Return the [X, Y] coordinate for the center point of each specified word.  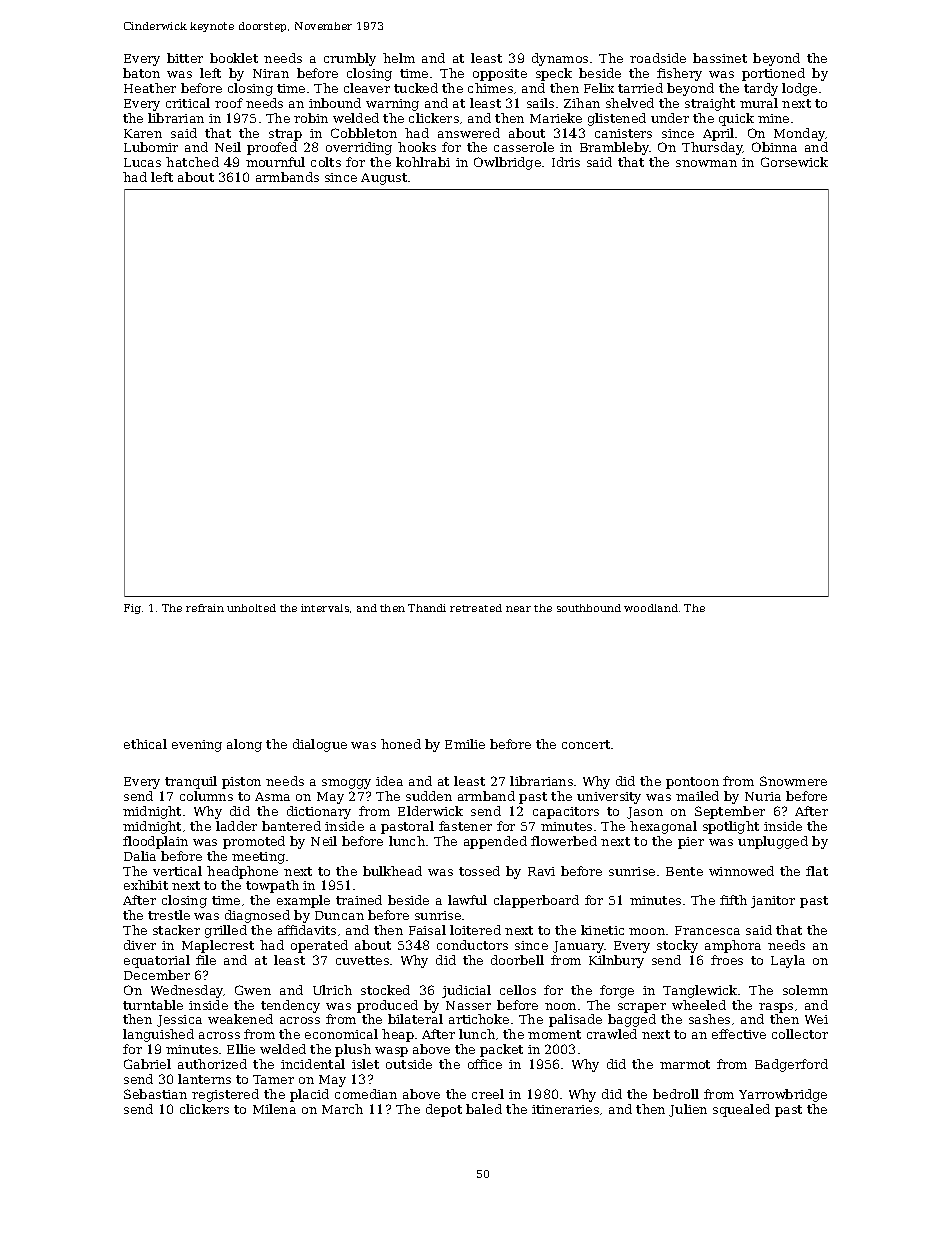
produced [387, 1006]
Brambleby [614, 148]
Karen [143, 133]
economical [341, 1034]
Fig [132, 609]
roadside [658, 58]
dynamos [560, 59]
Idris [566, 162]
